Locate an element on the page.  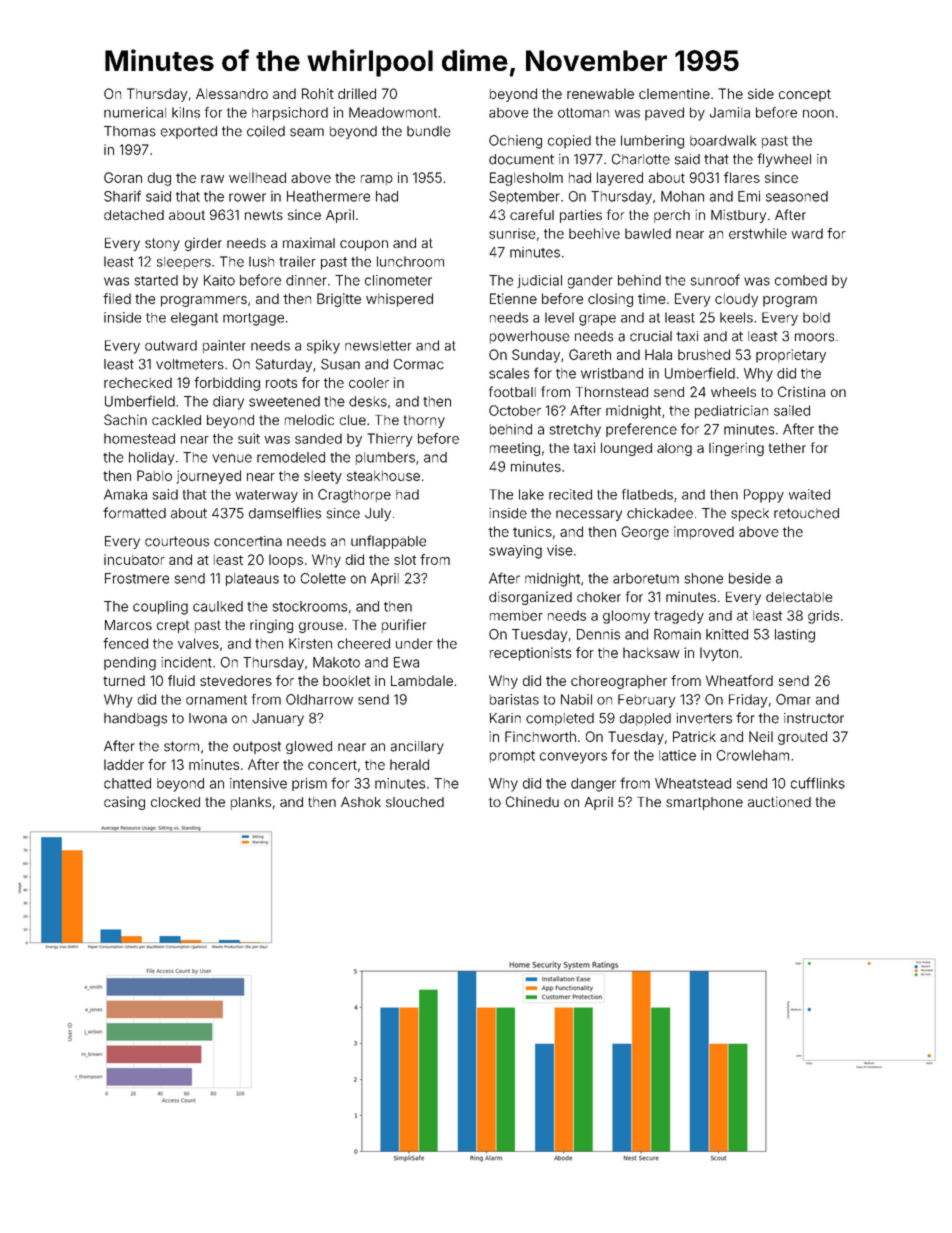
Chinedu is located at coordinates (532, 801).
